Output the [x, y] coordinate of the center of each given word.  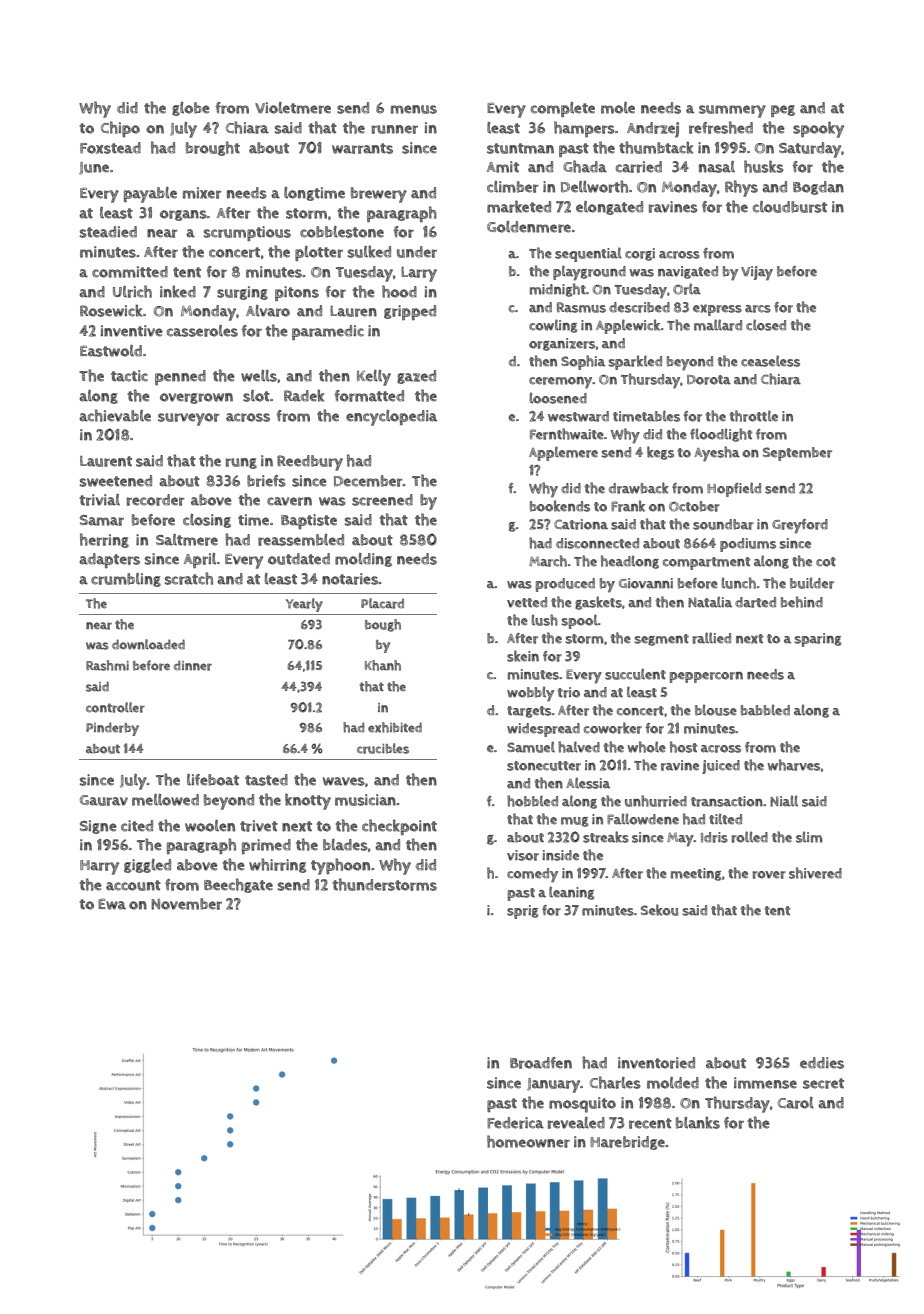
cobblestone [342, 232]
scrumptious [247, 233]
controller [115, 707]
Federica [515, 1123]
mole [618, 108]
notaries [350, 579]
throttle [754, 416]
